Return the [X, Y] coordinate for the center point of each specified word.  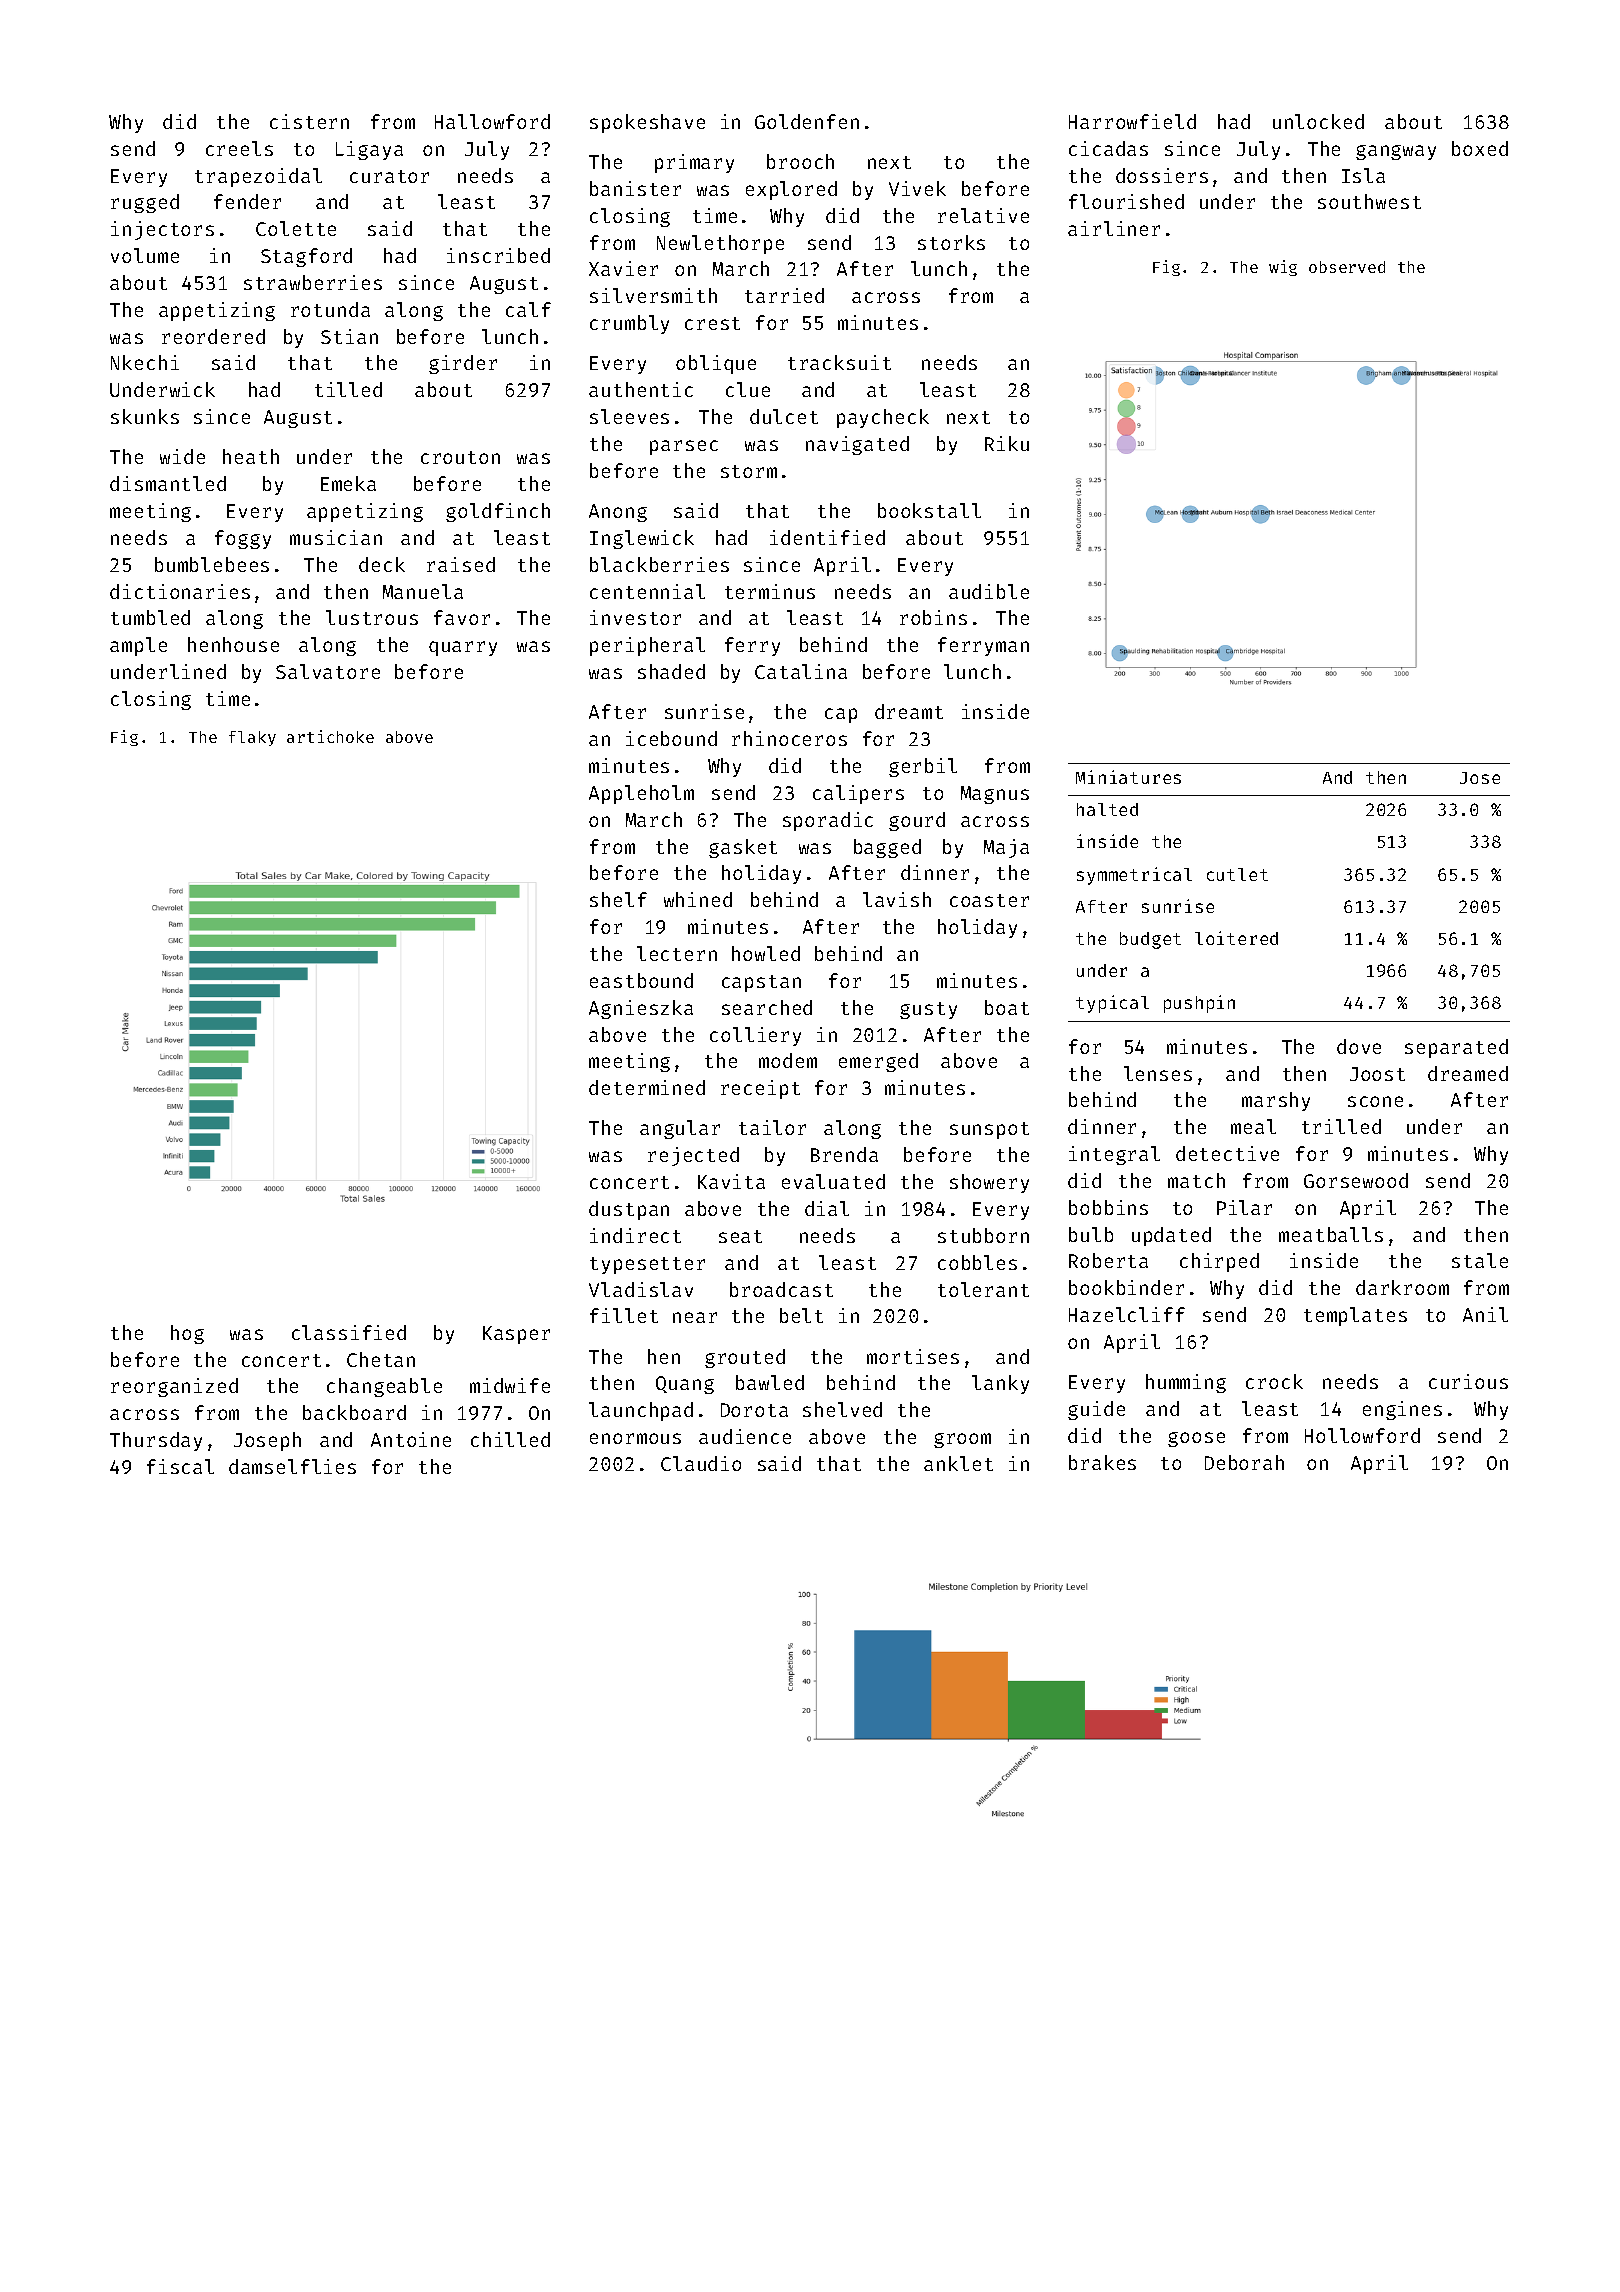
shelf [618, 899]
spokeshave [647, 123]
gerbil [923, 767]
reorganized [174, 1387]
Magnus [995, 795]
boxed [1480, 148]
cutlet [1237, 874]
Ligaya [369, 150]
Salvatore [328, 671]
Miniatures [1128, 777]
